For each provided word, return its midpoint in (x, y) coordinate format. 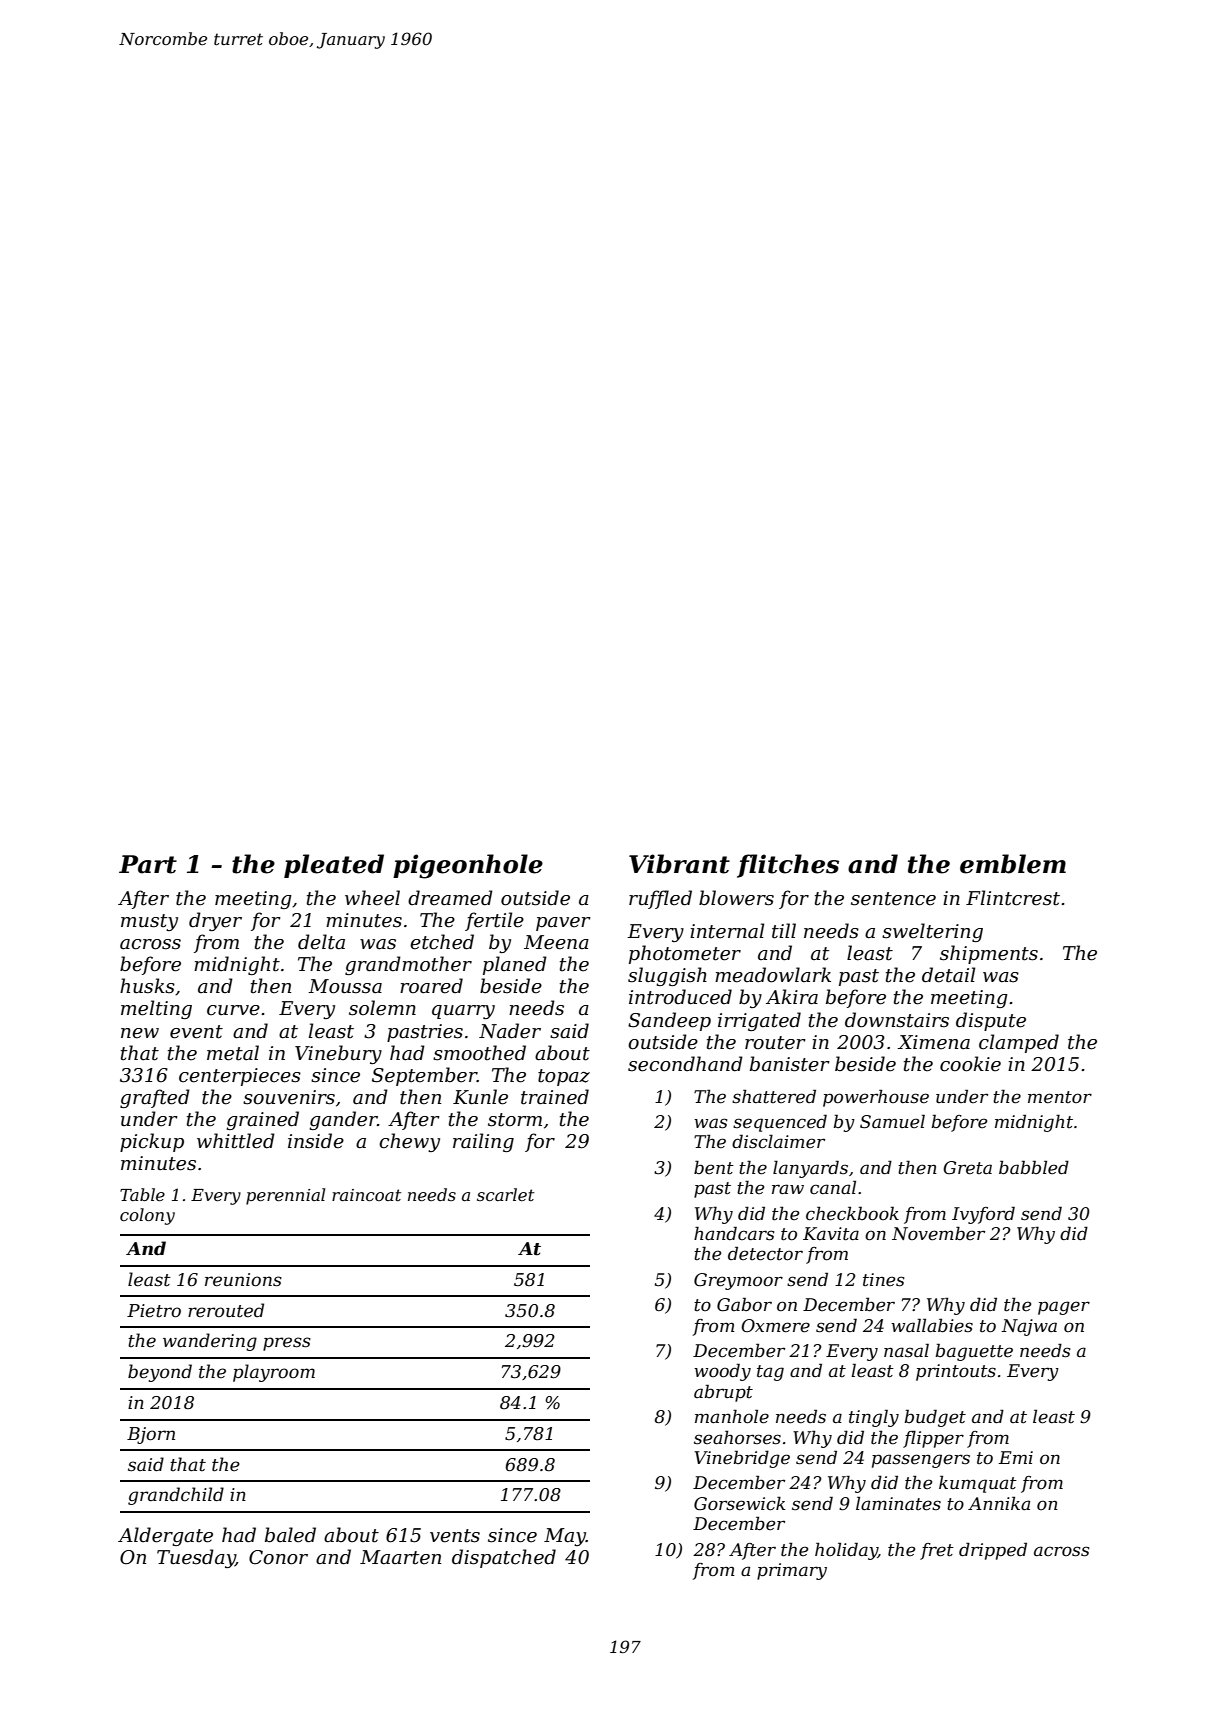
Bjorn (151, 1435)
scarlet (505, 1194)
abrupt (723, 1393)
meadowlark (773, 975)
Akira (792, 997)
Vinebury (338, 1054)
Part (148, 864)
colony (147, 1216)
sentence (893, 899)
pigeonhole (468, 866)
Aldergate (165, 1536)
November (938, 1234)
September (424, 1076)
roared (431, 986)
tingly (874, 1418)
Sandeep (669, 1021)
